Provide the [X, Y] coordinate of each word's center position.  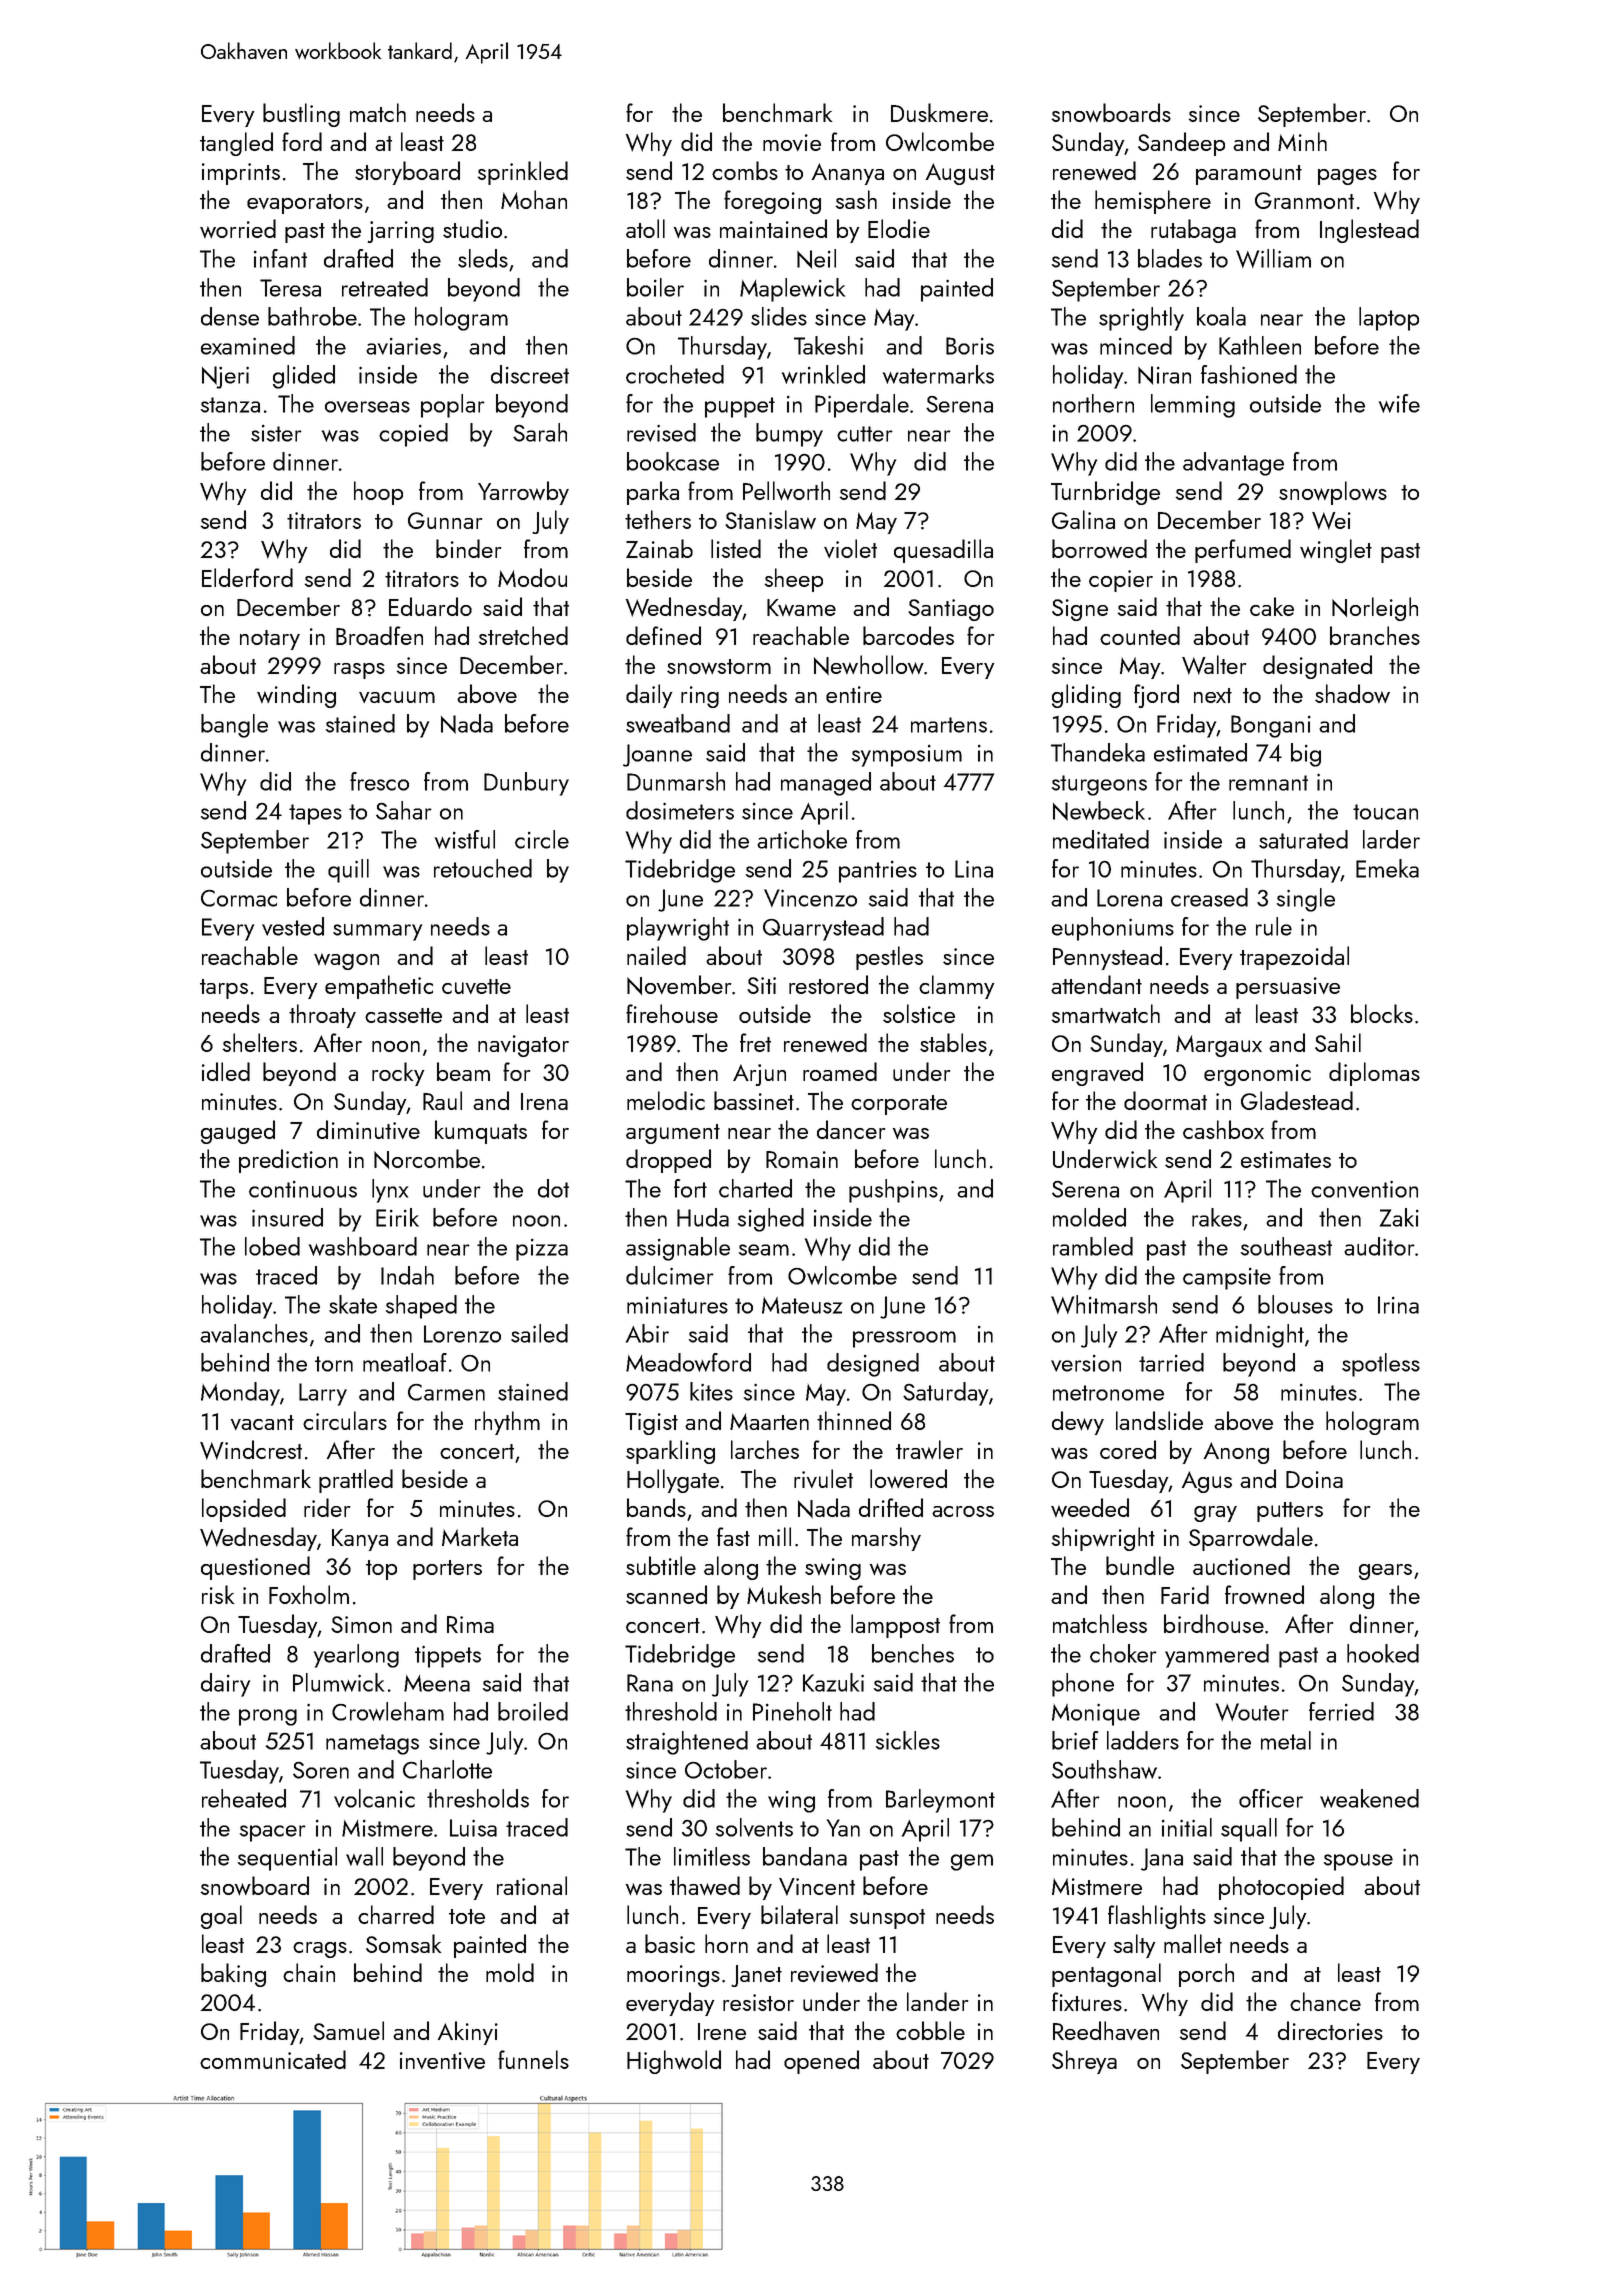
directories [1330, 2030]
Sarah [540, 432]
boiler [655, 287]
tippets [448, 1656]
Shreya [1084, 2062]
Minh [1302, 141]
